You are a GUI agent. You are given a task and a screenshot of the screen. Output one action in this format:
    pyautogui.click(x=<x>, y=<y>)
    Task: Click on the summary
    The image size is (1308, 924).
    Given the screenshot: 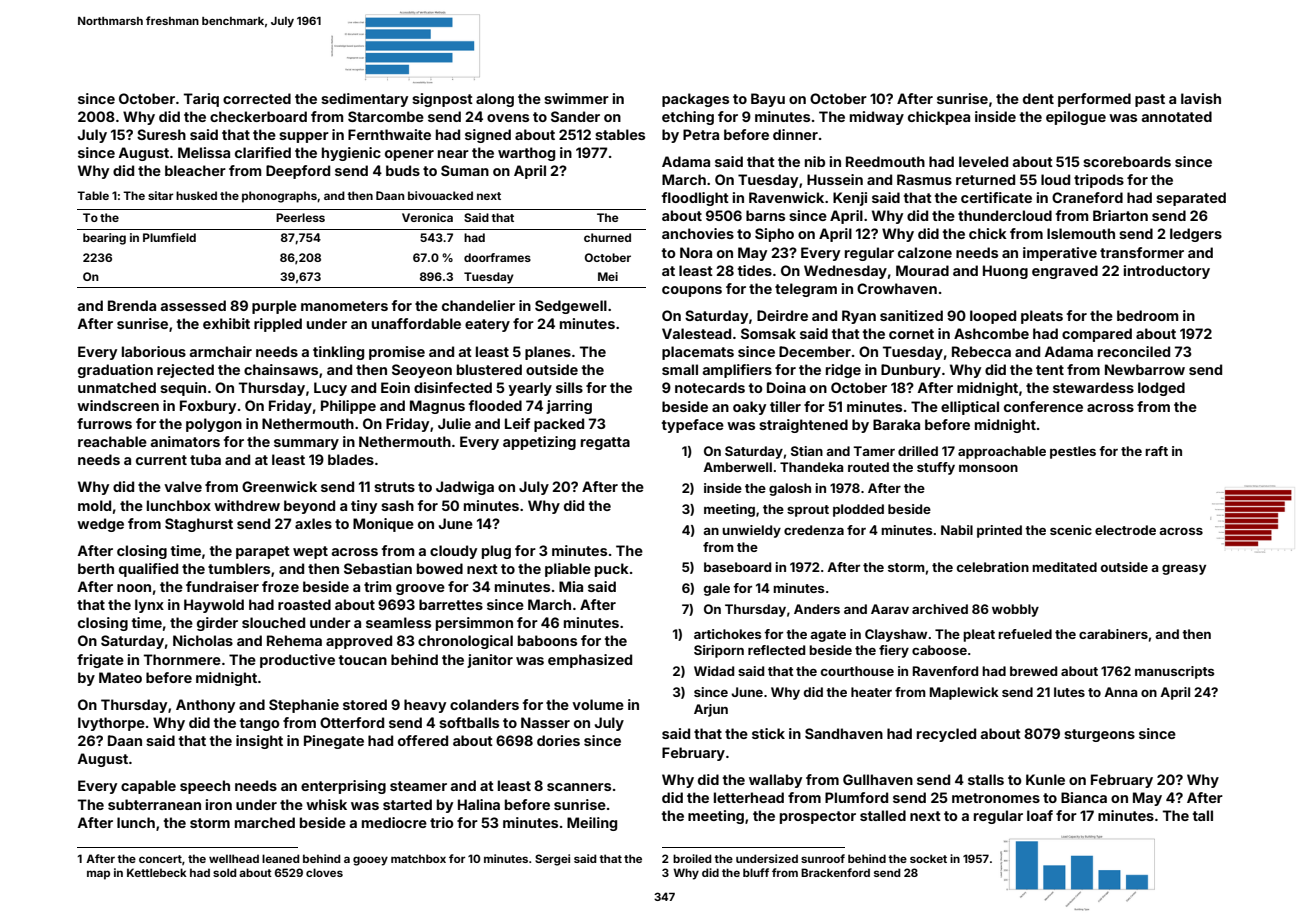 What is the action you would take?
    pyautogui.click(x=306, y=444)
